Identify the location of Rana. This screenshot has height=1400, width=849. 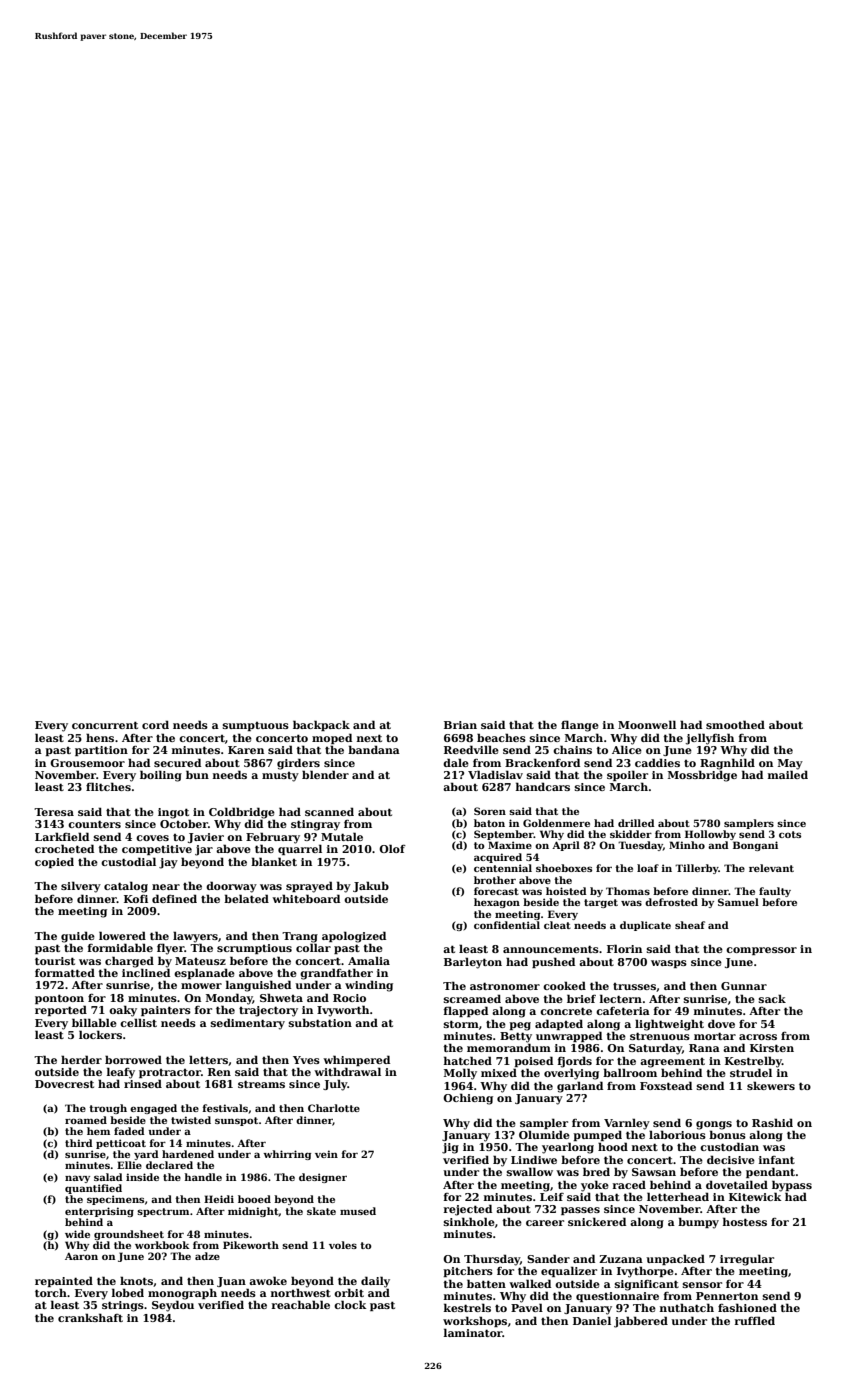
(704, 1048).
